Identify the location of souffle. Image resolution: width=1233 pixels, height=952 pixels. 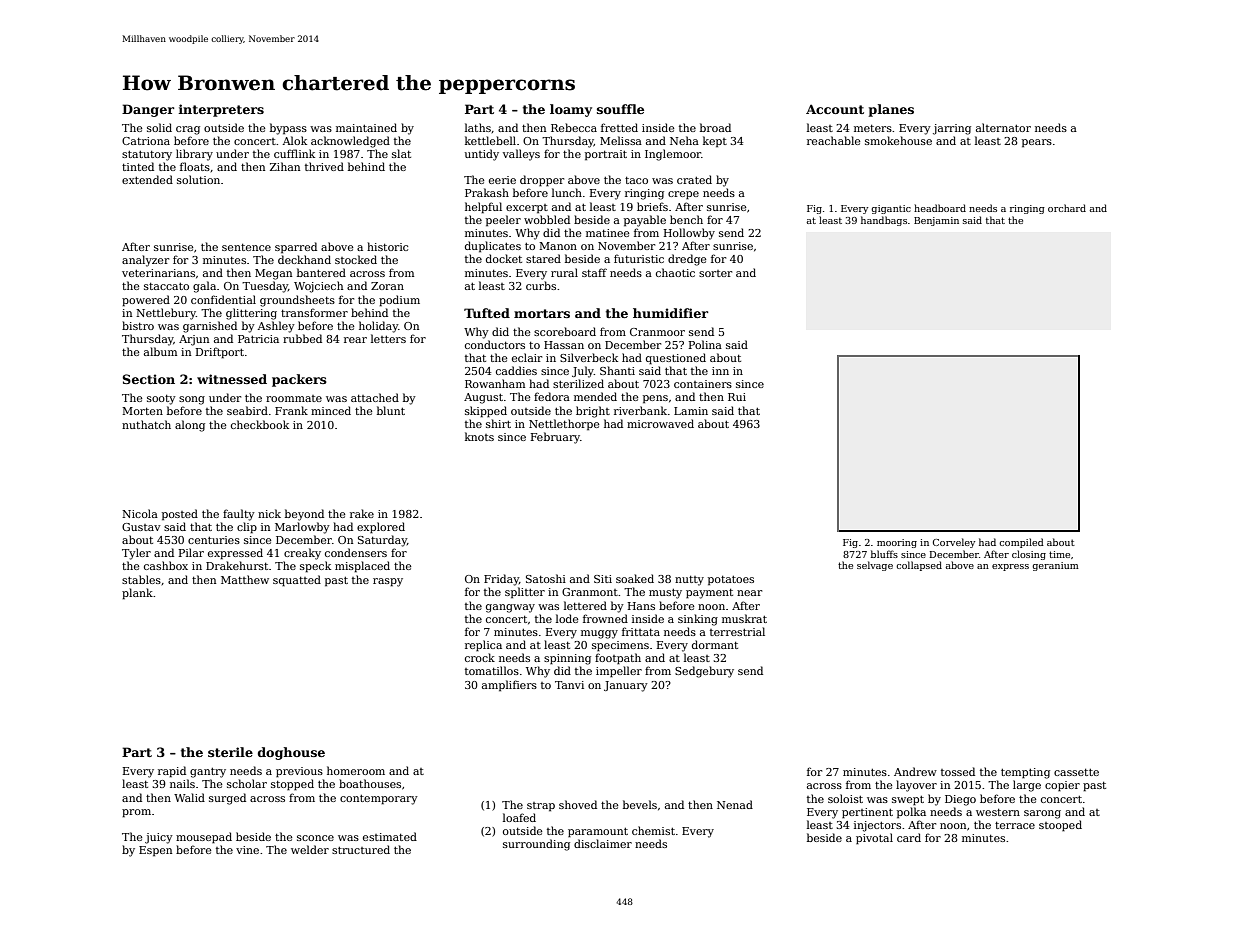
(620, 109).
